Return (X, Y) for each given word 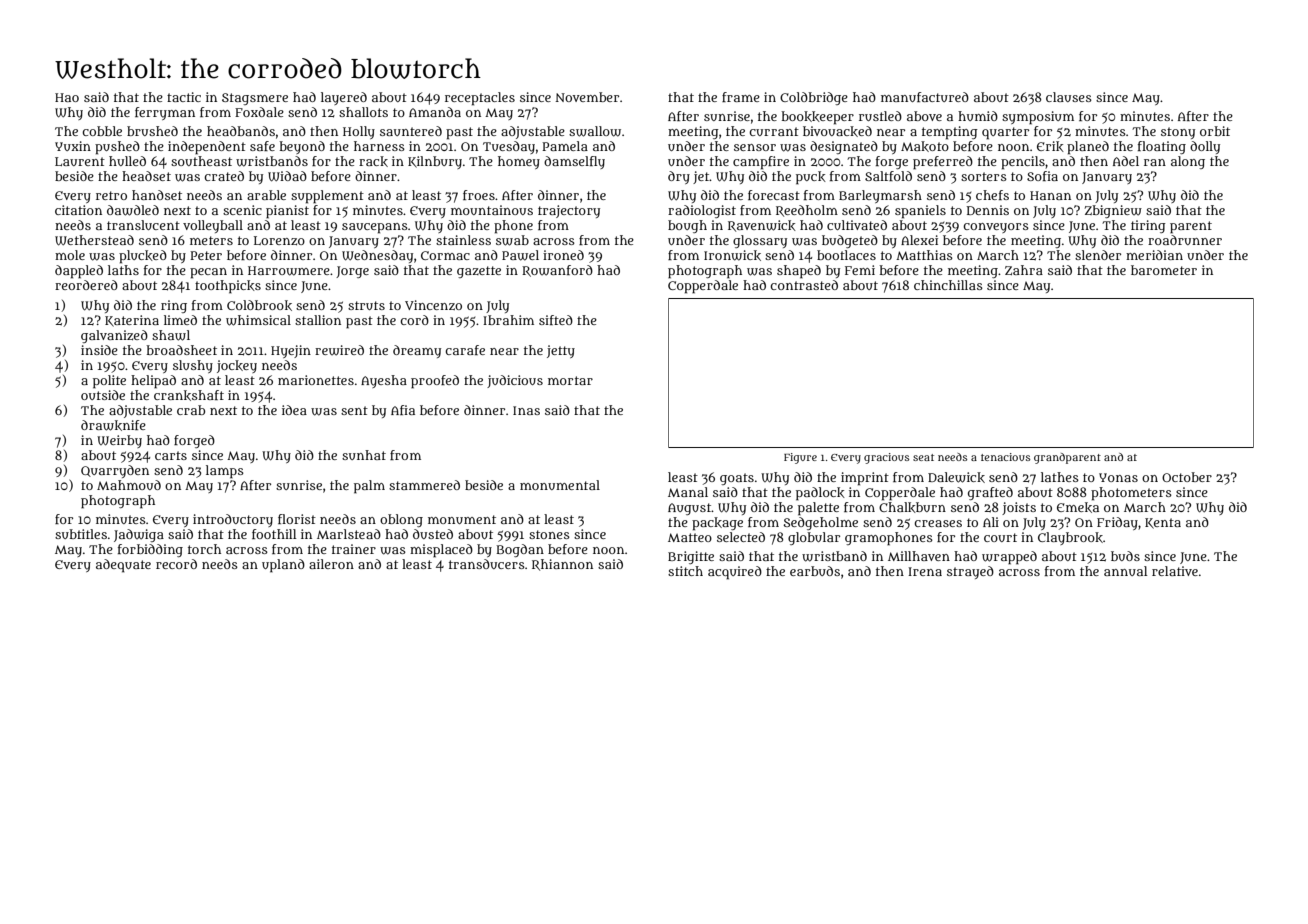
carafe (465, 350)
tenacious (1005, 457)
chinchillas (948, 285)
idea (294, 410)
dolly (1205, 147)
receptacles (480, 99)
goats (737, 479)
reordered (86, 285)
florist (297, 519)
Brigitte (691, 557)
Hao (67, 97)
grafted (990, 493)
